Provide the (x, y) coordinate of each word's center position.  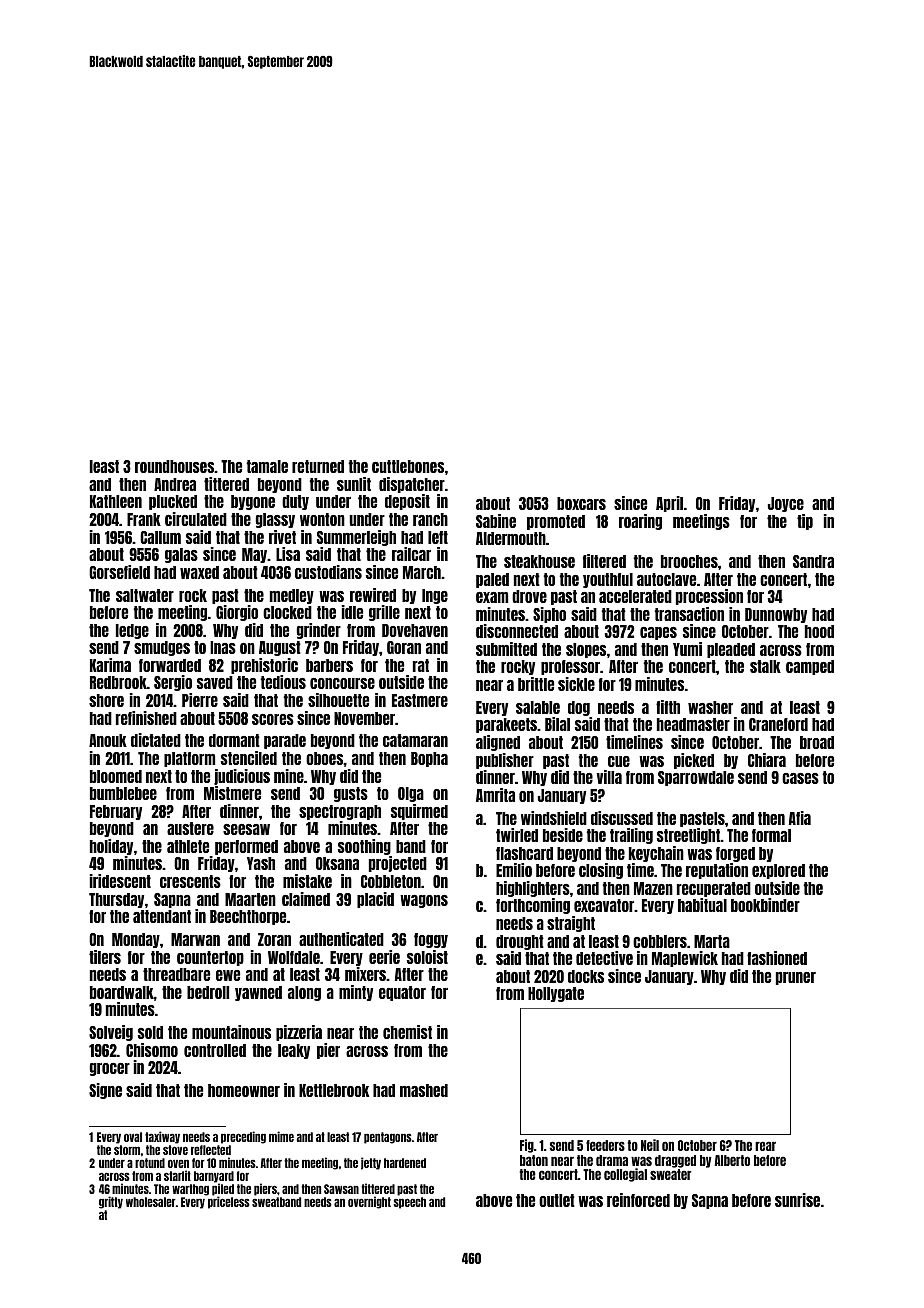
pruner (796, 978)
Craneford (778, 724)
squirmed (419, 812)
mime (281, 1136)
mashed (424, 1090)
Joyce (786, 504)
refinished (146, 718)
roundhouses (175, 466)
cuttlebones (408, 466)
